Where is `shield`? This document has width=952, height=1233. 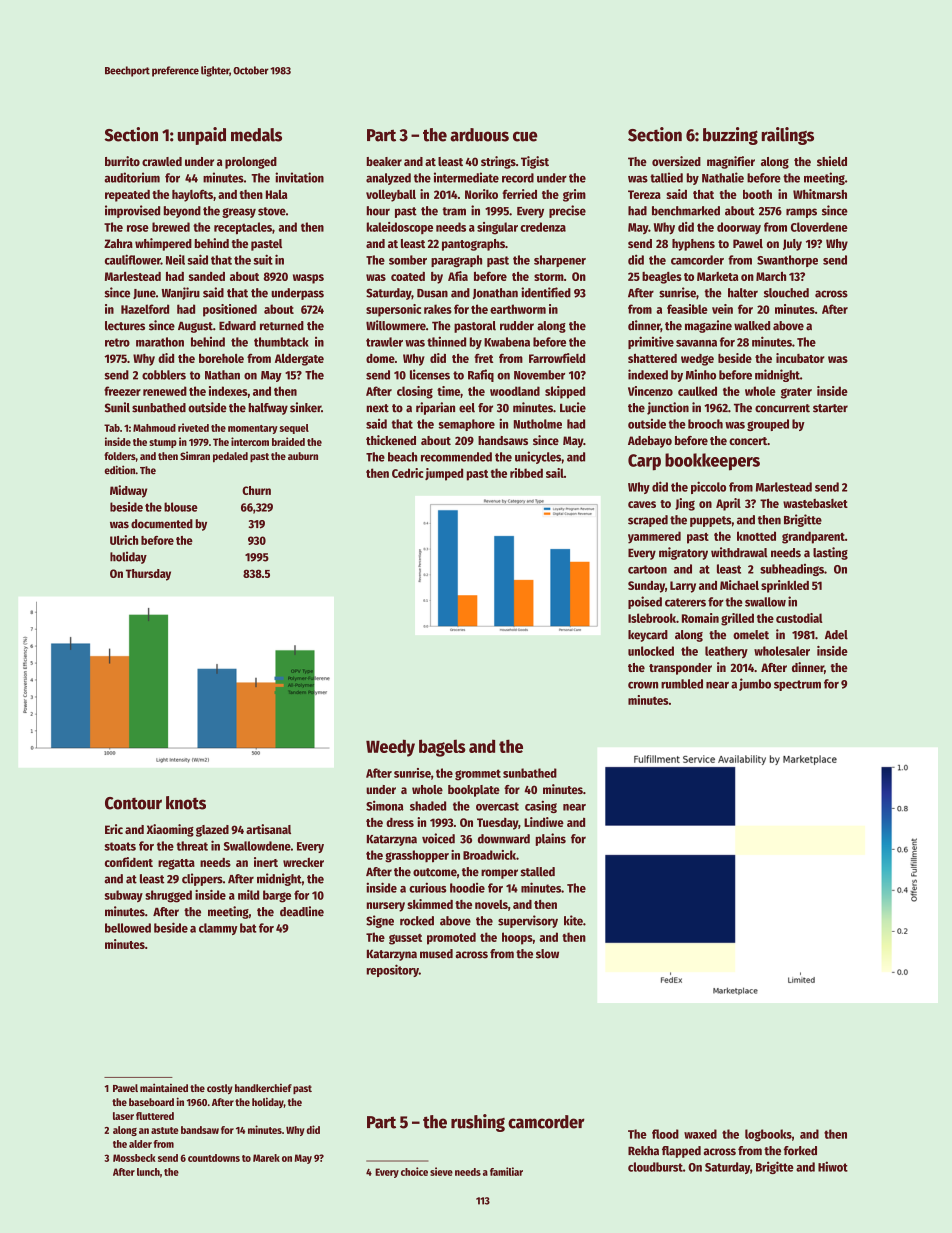
shield is located at coordinates (832, 161).
